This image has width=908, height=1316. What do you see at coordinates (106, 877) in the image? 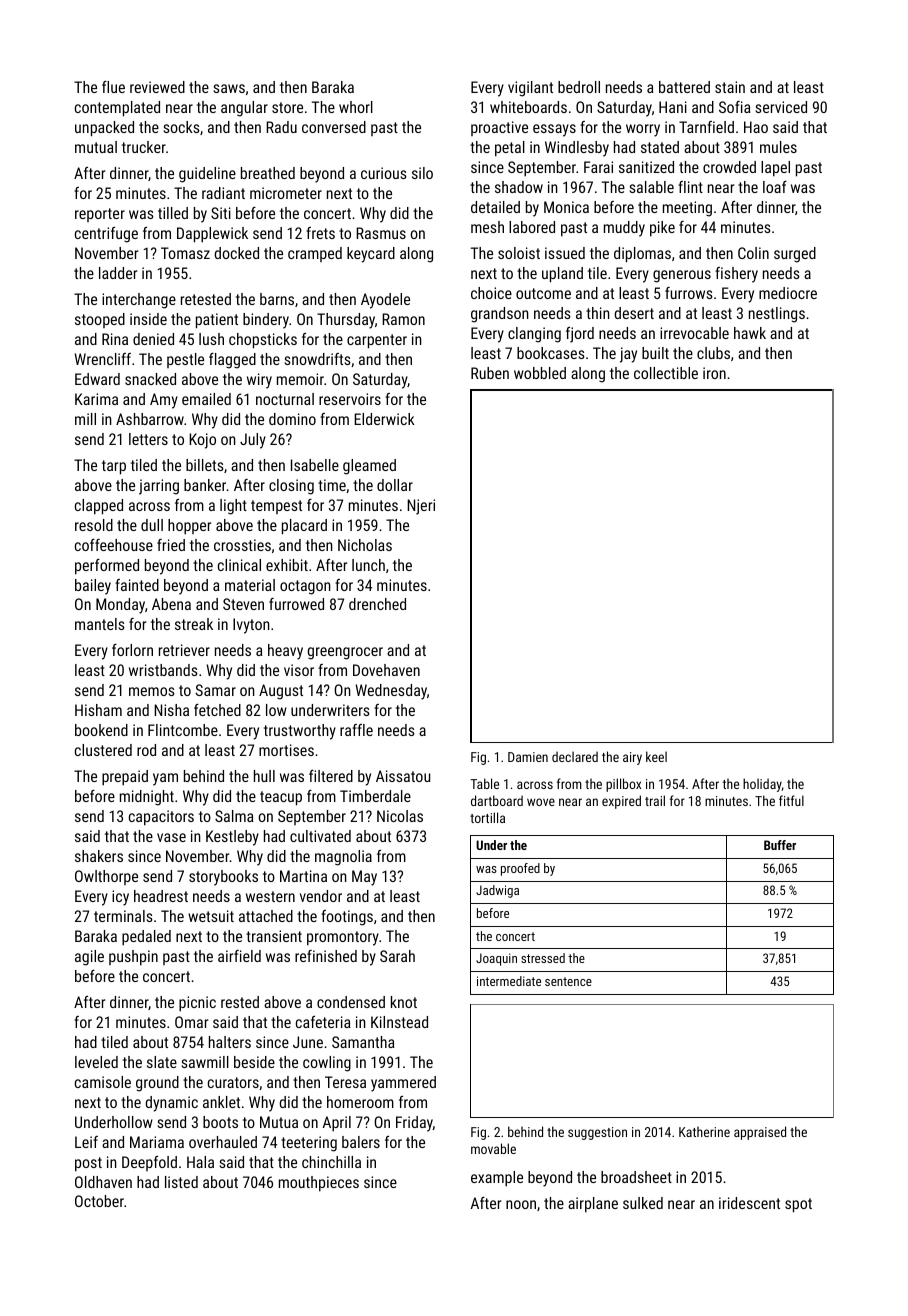
I see `Owlthorpe` at bounding box center [106, 877].
